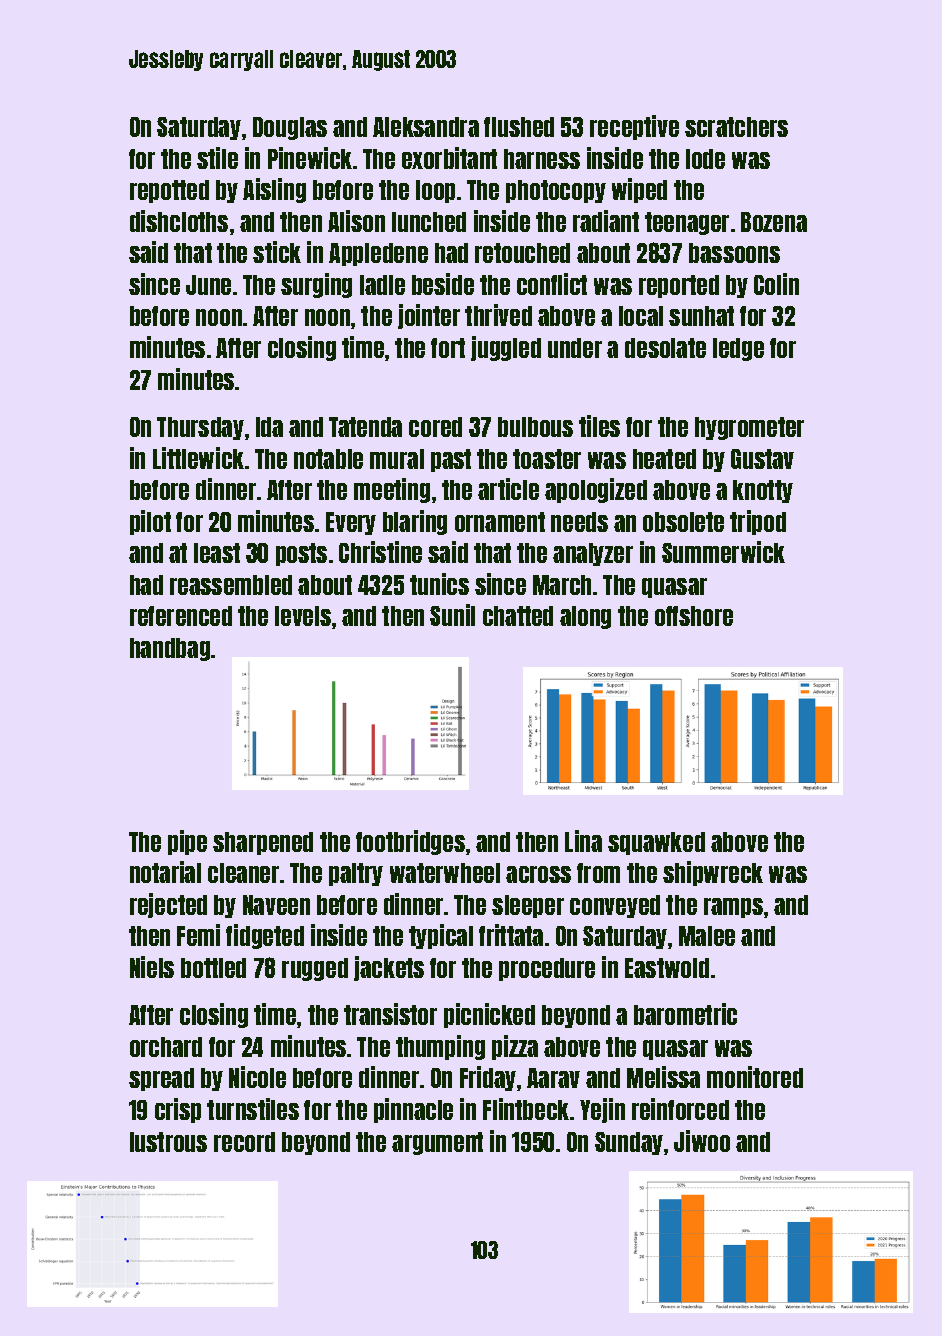 This screenshot has width=942, height=1336. Describe the element at coordinates (755, 1077) in the screenshot. I see `monitored` at that location.
